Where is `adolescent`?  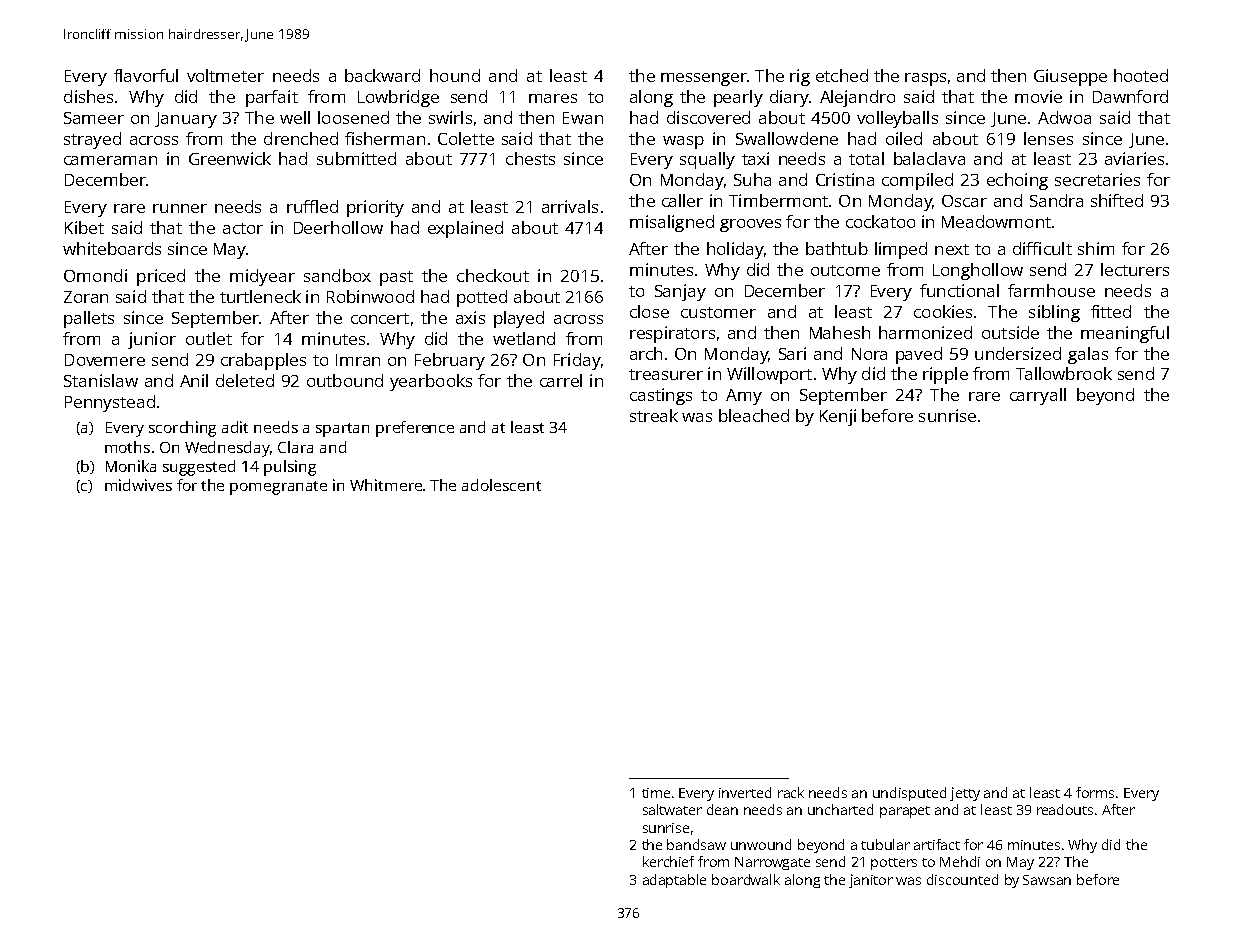
adolescent is located at coordinates (501, 485).
